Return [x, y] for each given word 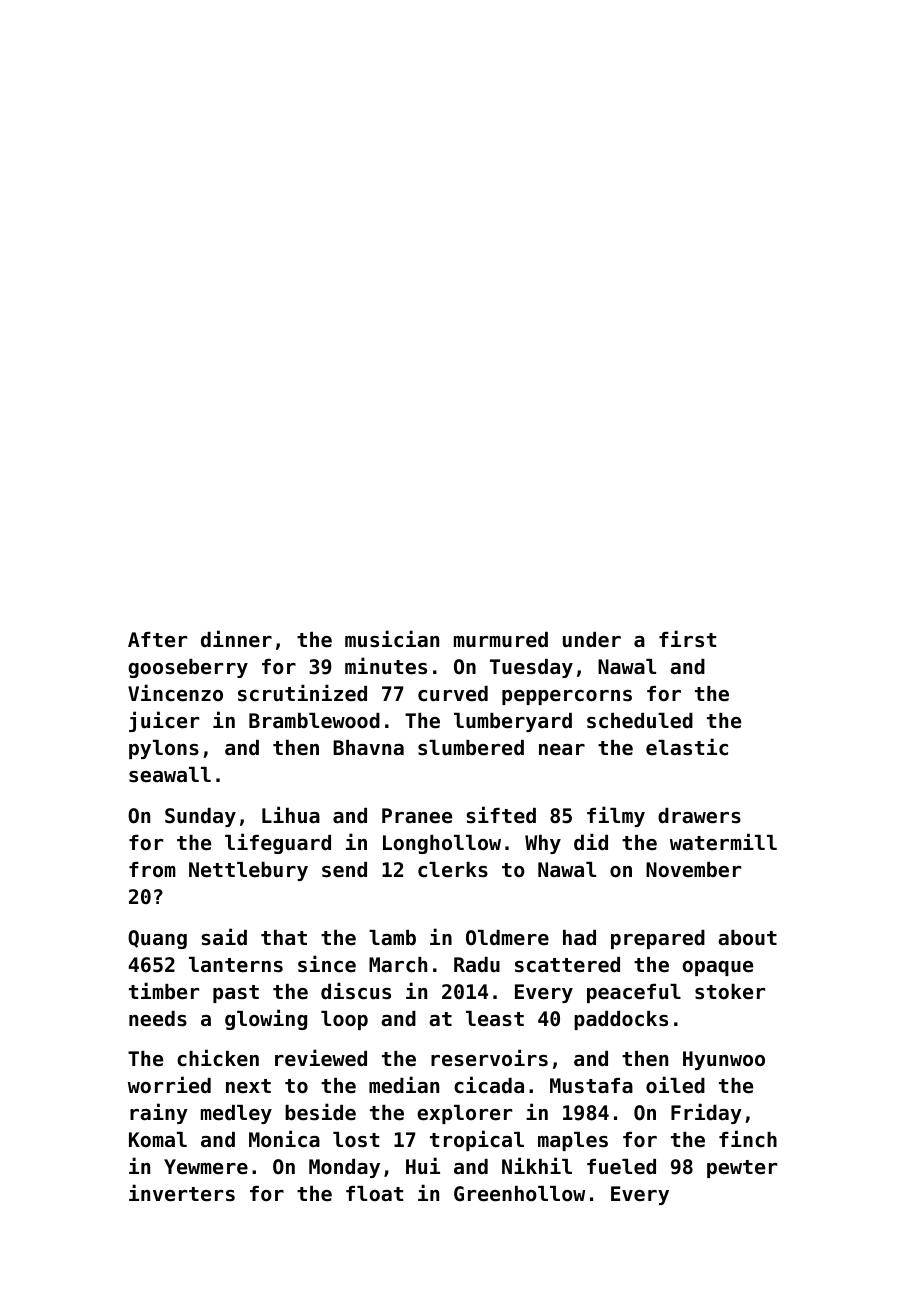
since [327, 964]
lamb [392, 937]
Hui [423, 1166]
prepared [658, 939]
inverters [182, 1193]
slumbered [471, 748]
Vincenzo [175, 693]
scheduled [640, 721]
